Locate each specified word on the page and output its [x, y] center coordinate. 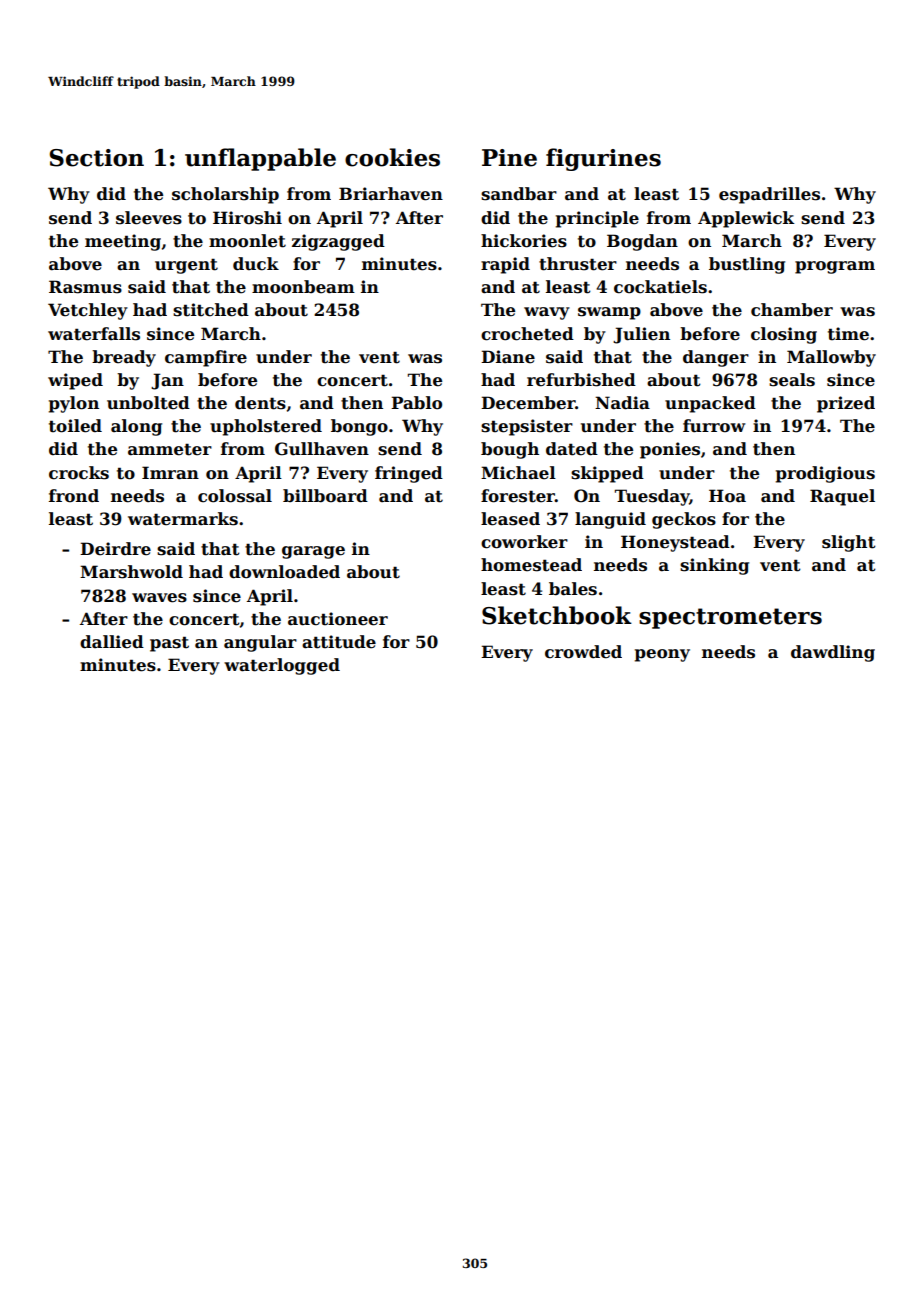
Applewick [746, 219]
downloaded [284, 572]
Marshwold [131, 572]
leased [510, 519]
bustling [747, 265]
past [169, 644]
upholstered [266, 427]
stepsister [527, 427]
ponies [670, 450]
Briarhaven [391, 194]
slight [849, 543]
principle [597, 219]
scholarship [225, 195]
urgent [186, 266]
